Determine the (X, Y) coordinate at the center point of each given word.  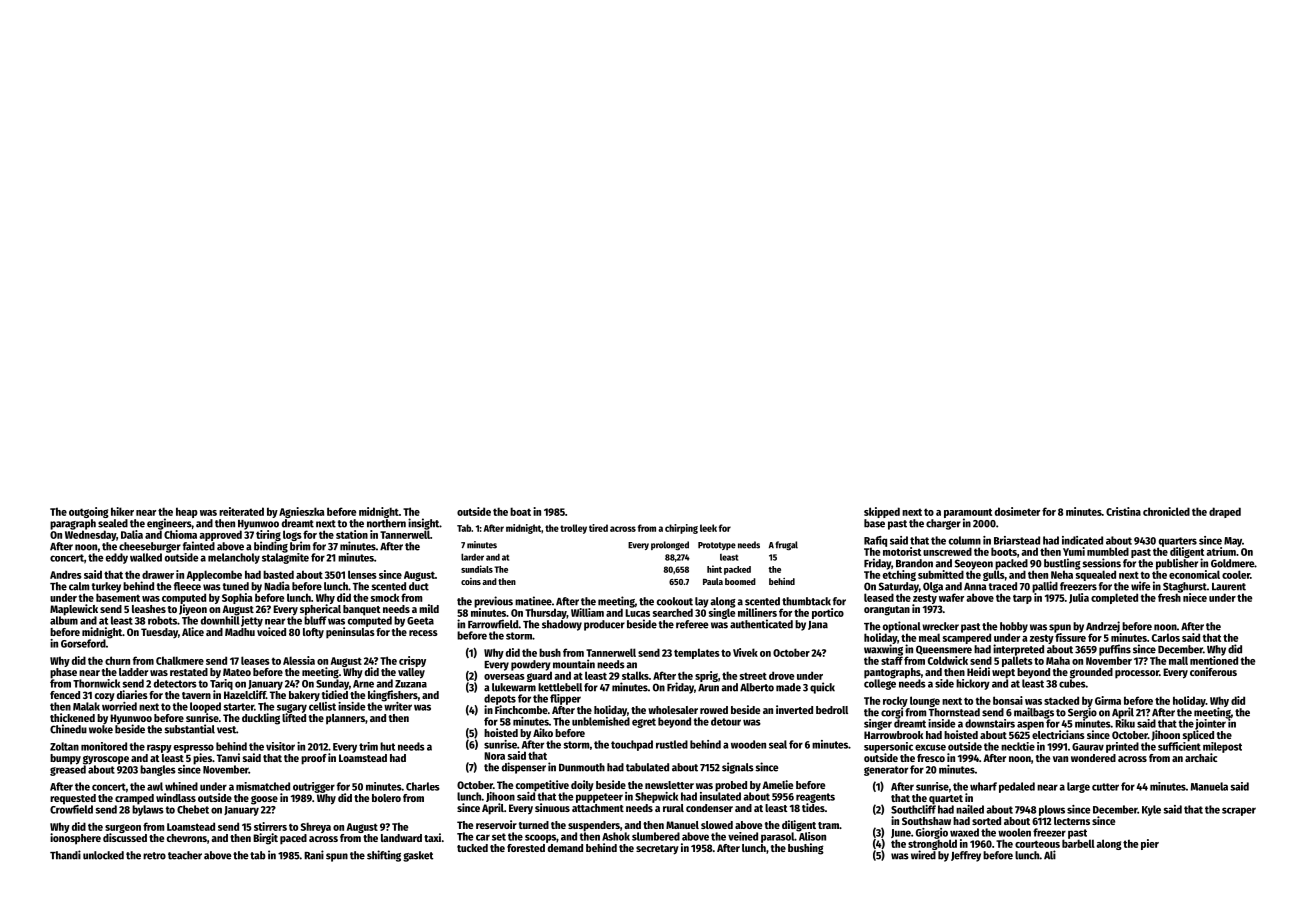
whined (181, 786)
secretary (657, 850)
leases (255, 660)
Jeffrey (966, 856)
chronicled (1166, 511)
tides (813, 807)
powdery (531, 665)
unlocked (103, 855)
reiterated (241, 511)
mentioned (1214, 660)
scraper (1239, 811)
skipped (882, 512)
